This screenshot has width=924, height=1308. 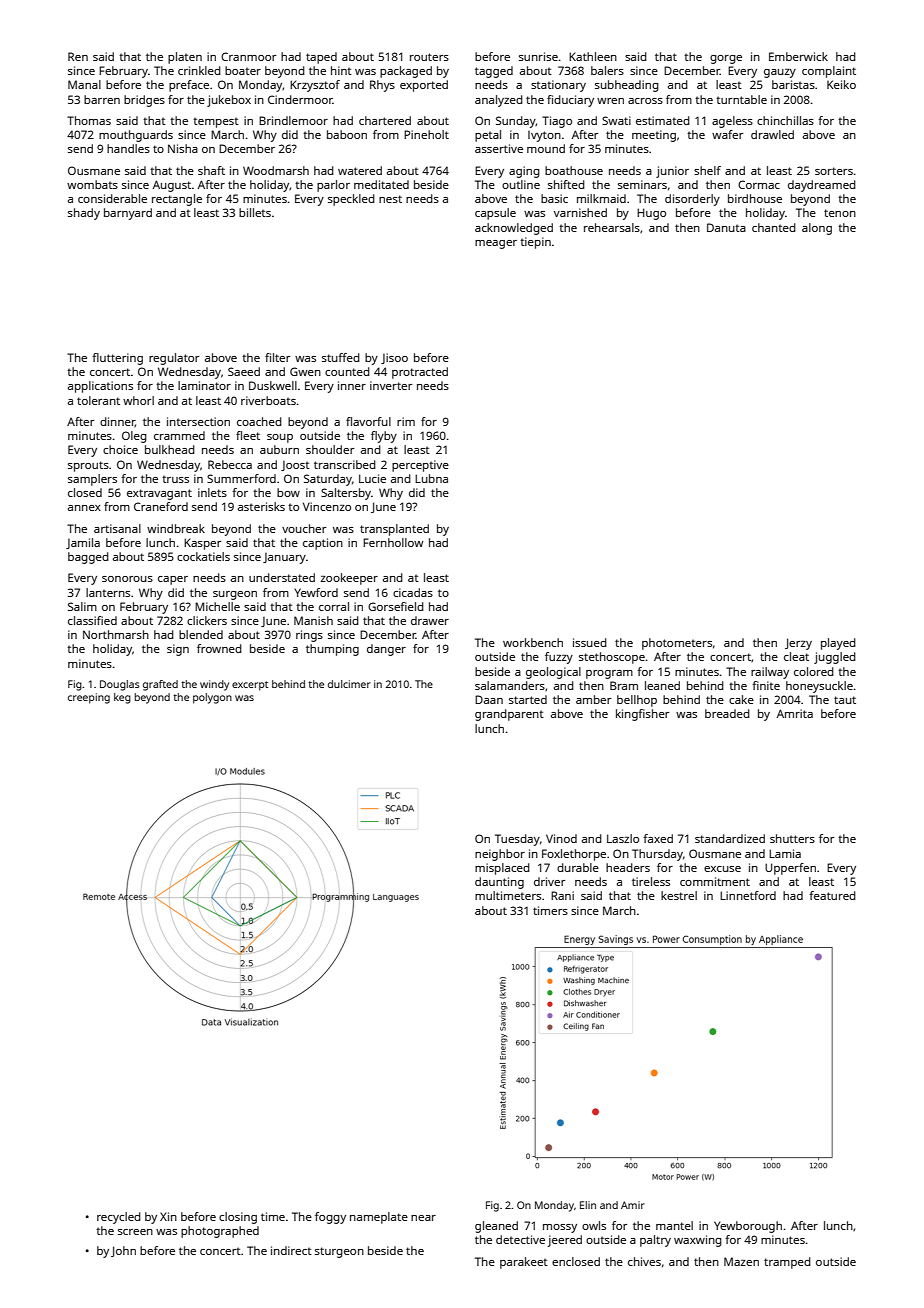 I want to click on artisanal, so click(x=117, y=528).
